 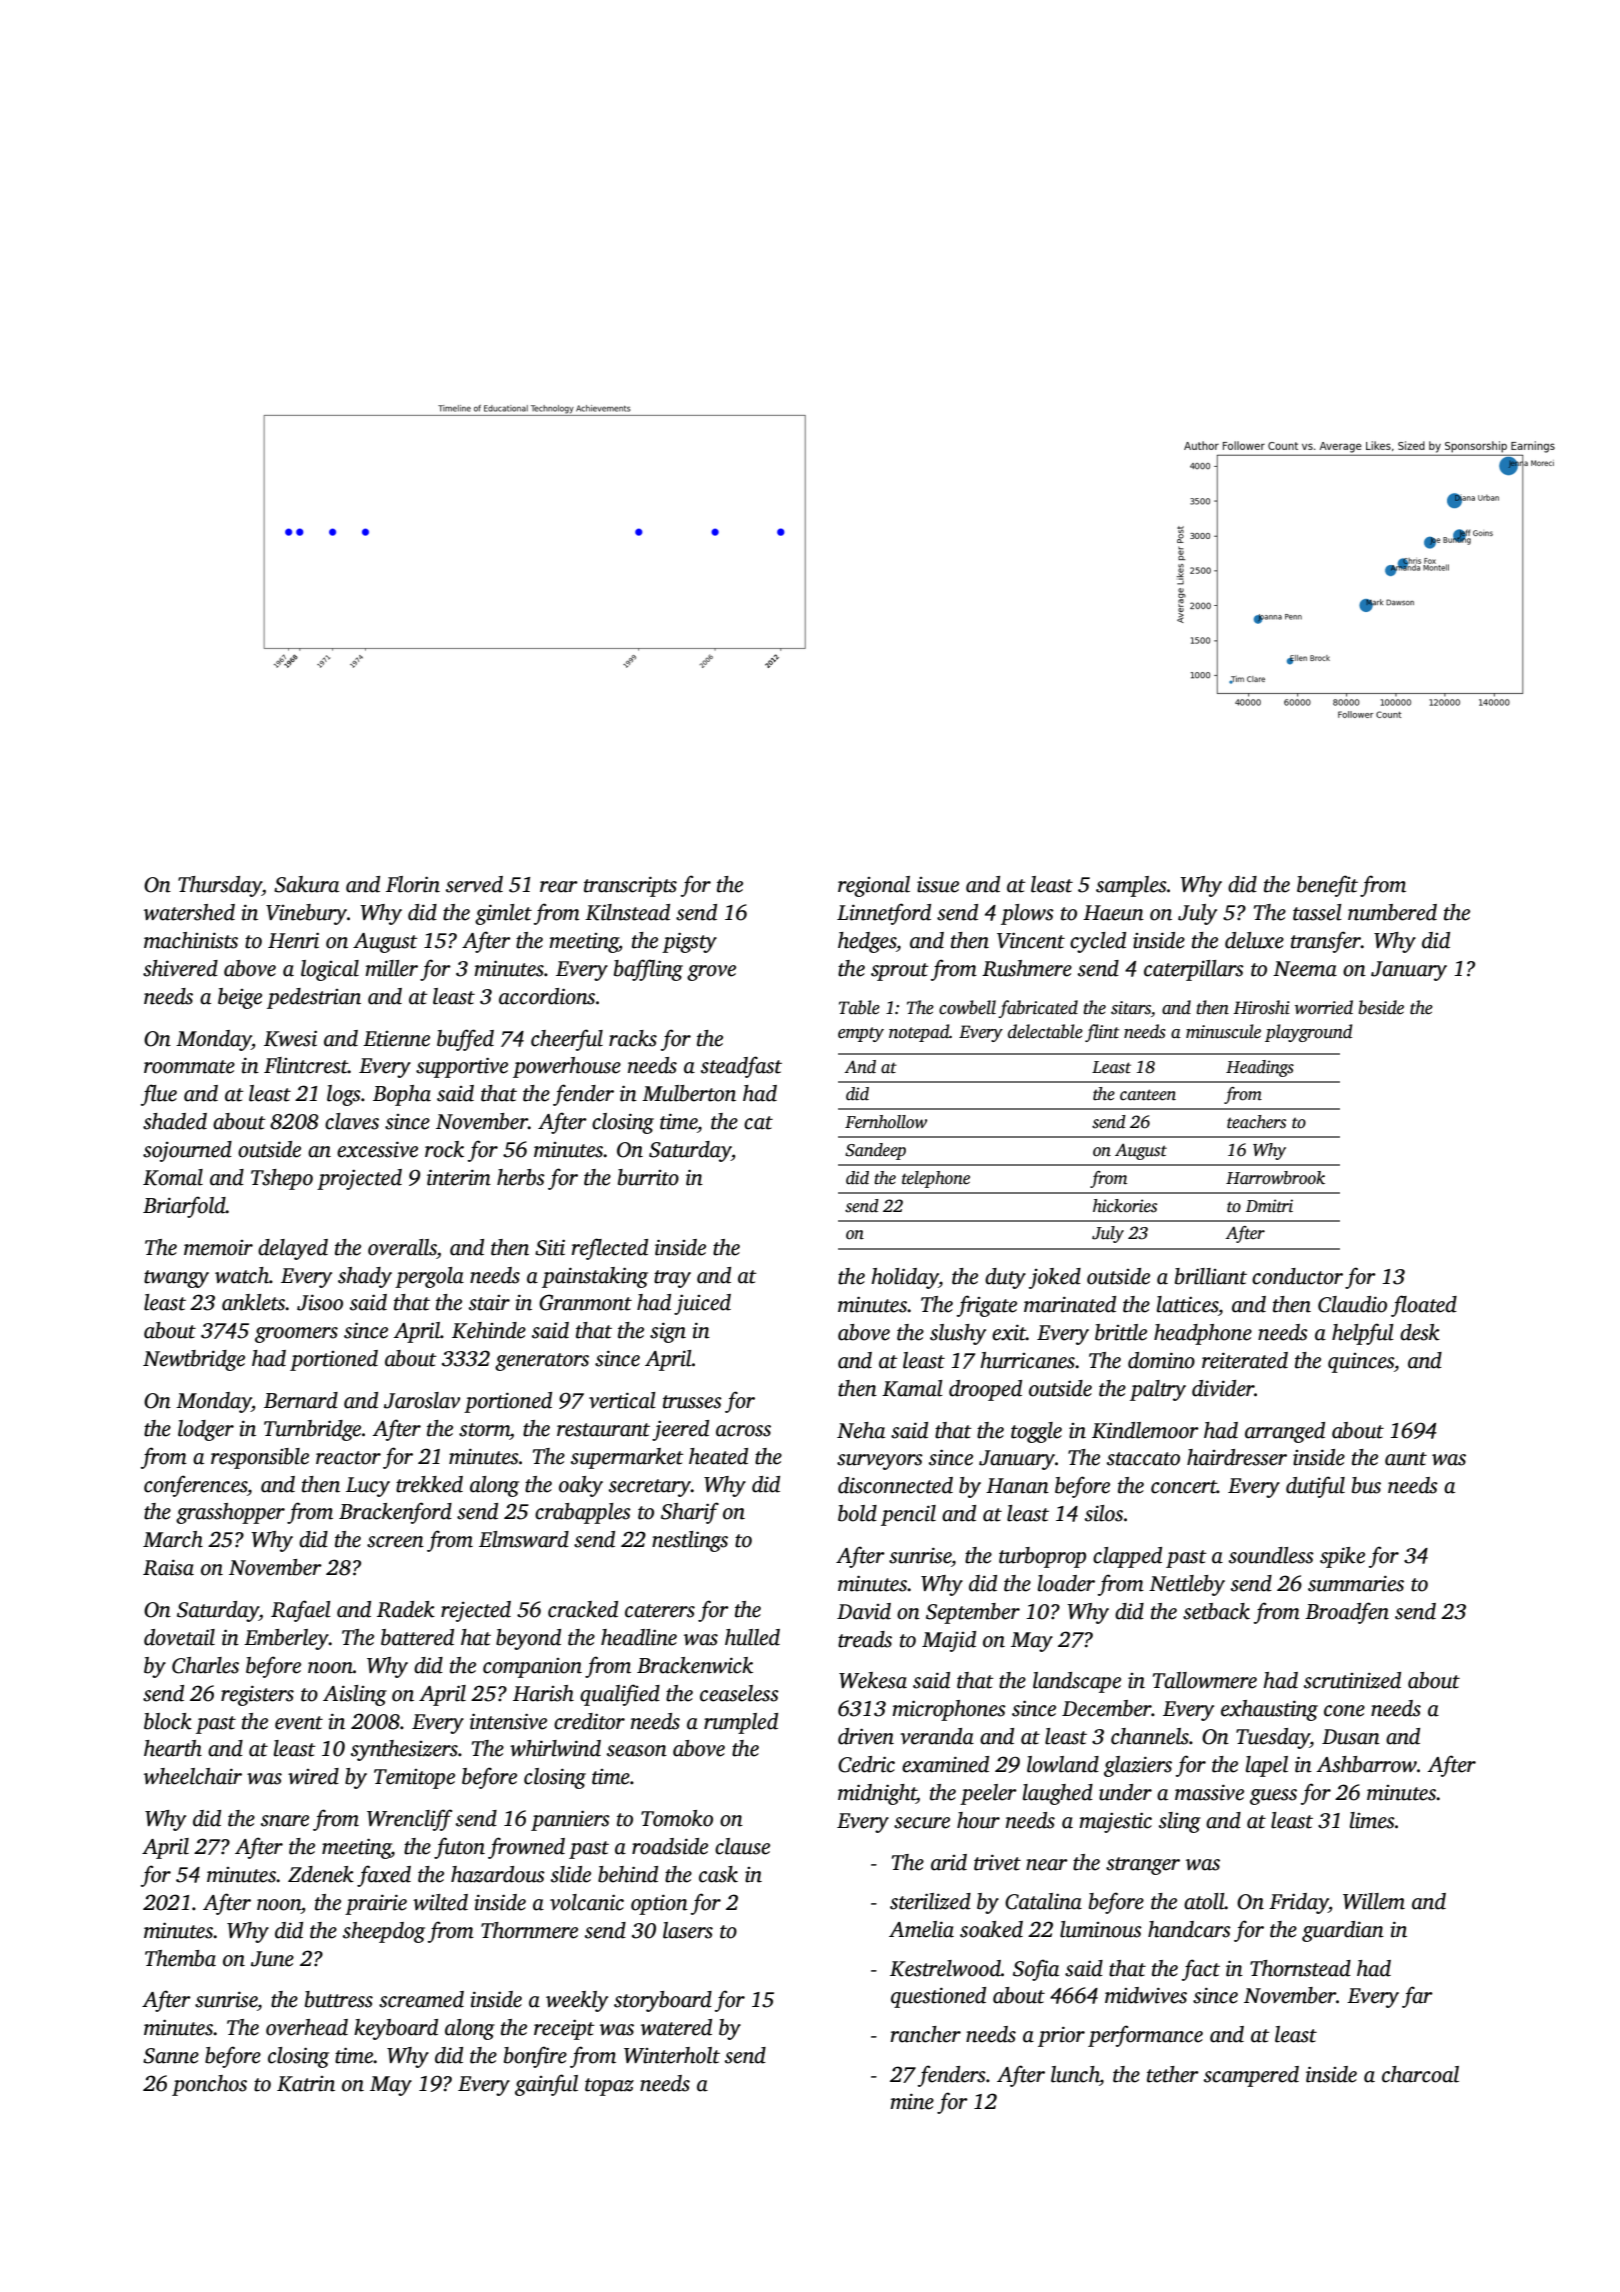 I want to click on setback, so click(x=1216, y=1611).
